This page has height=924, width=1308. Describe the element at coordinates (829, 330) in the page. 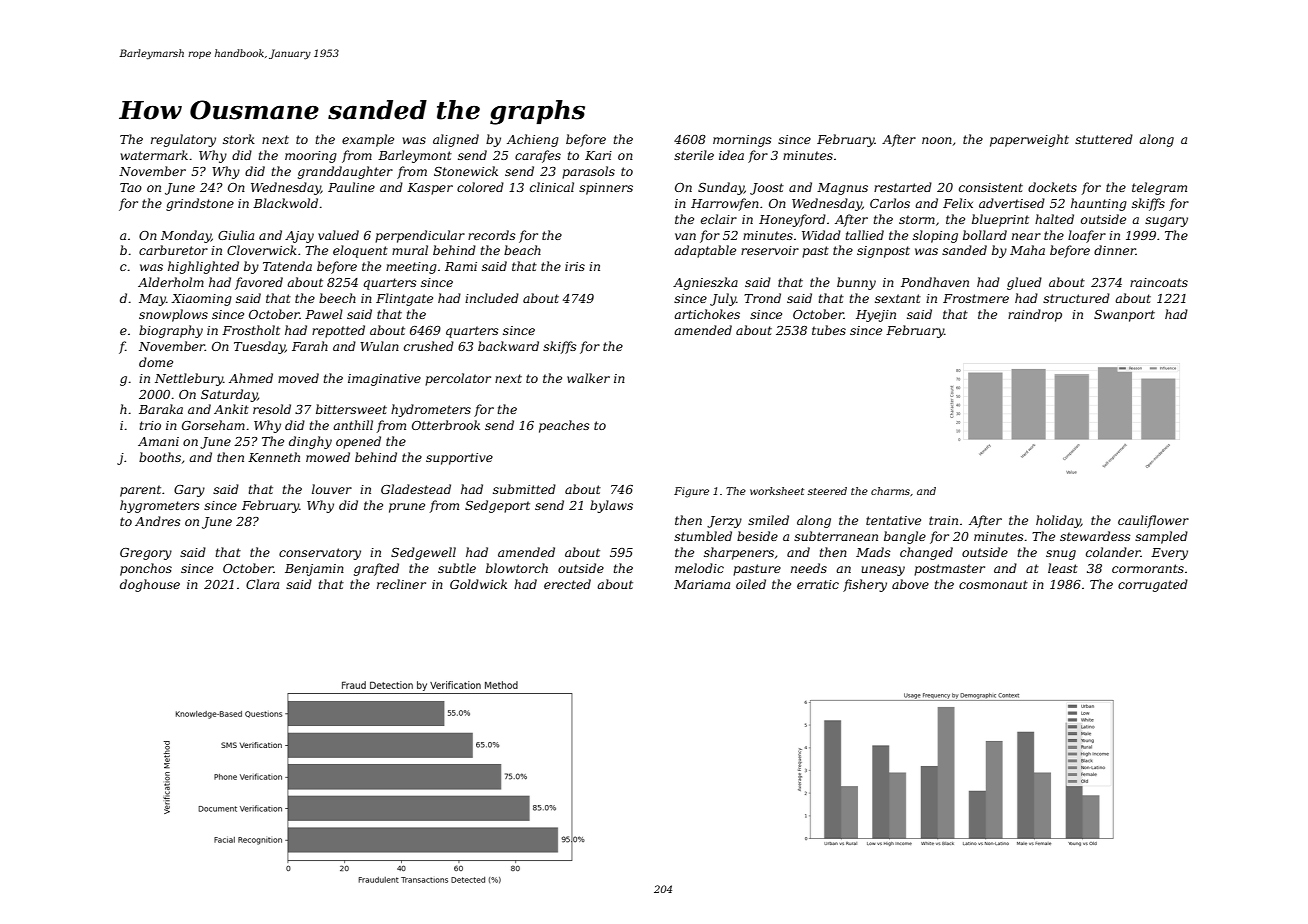

I see `tubes` at that location.
